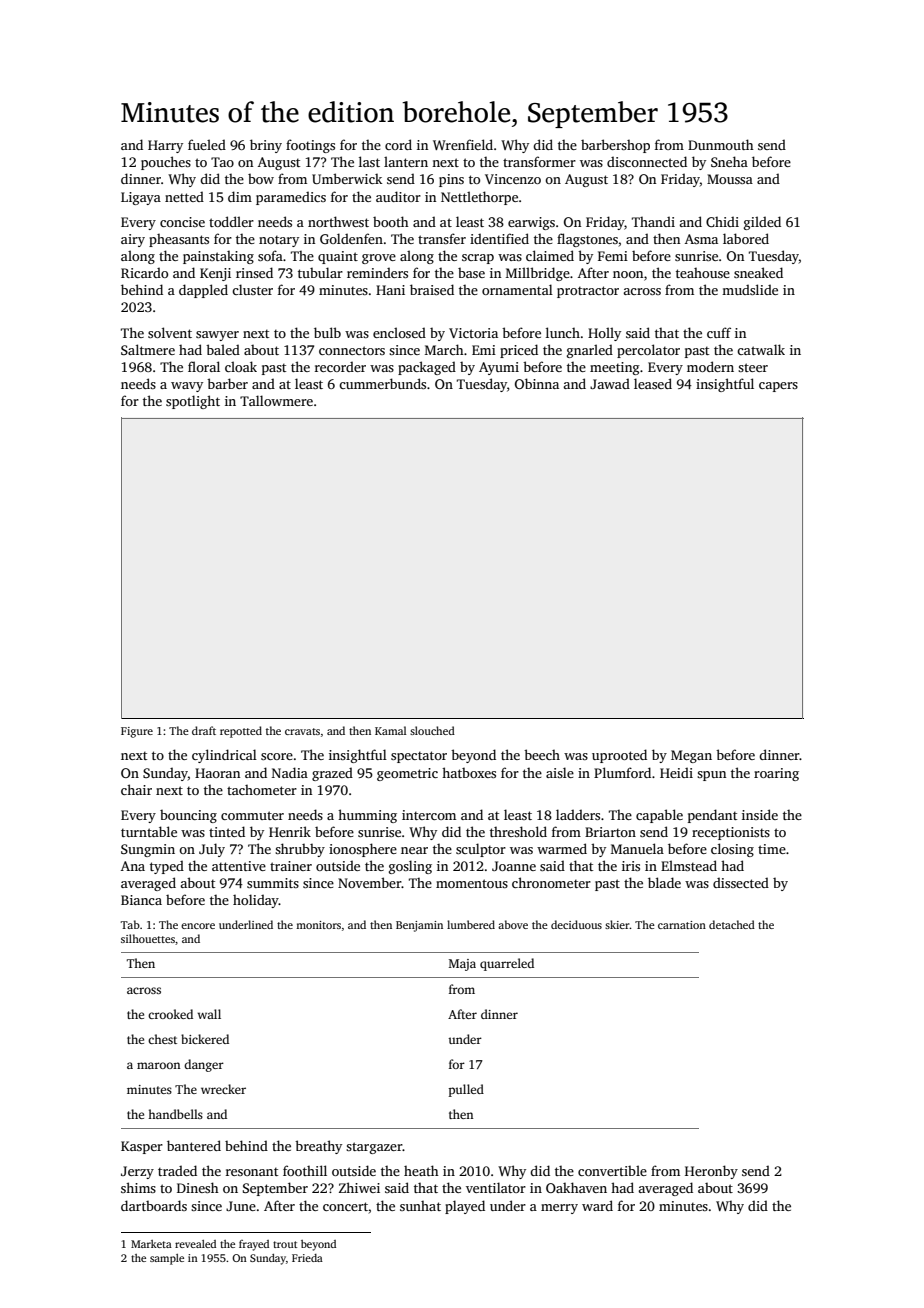  Describe the element at coordinates (466, 1090) in the document. I see `pulled` at that location.
